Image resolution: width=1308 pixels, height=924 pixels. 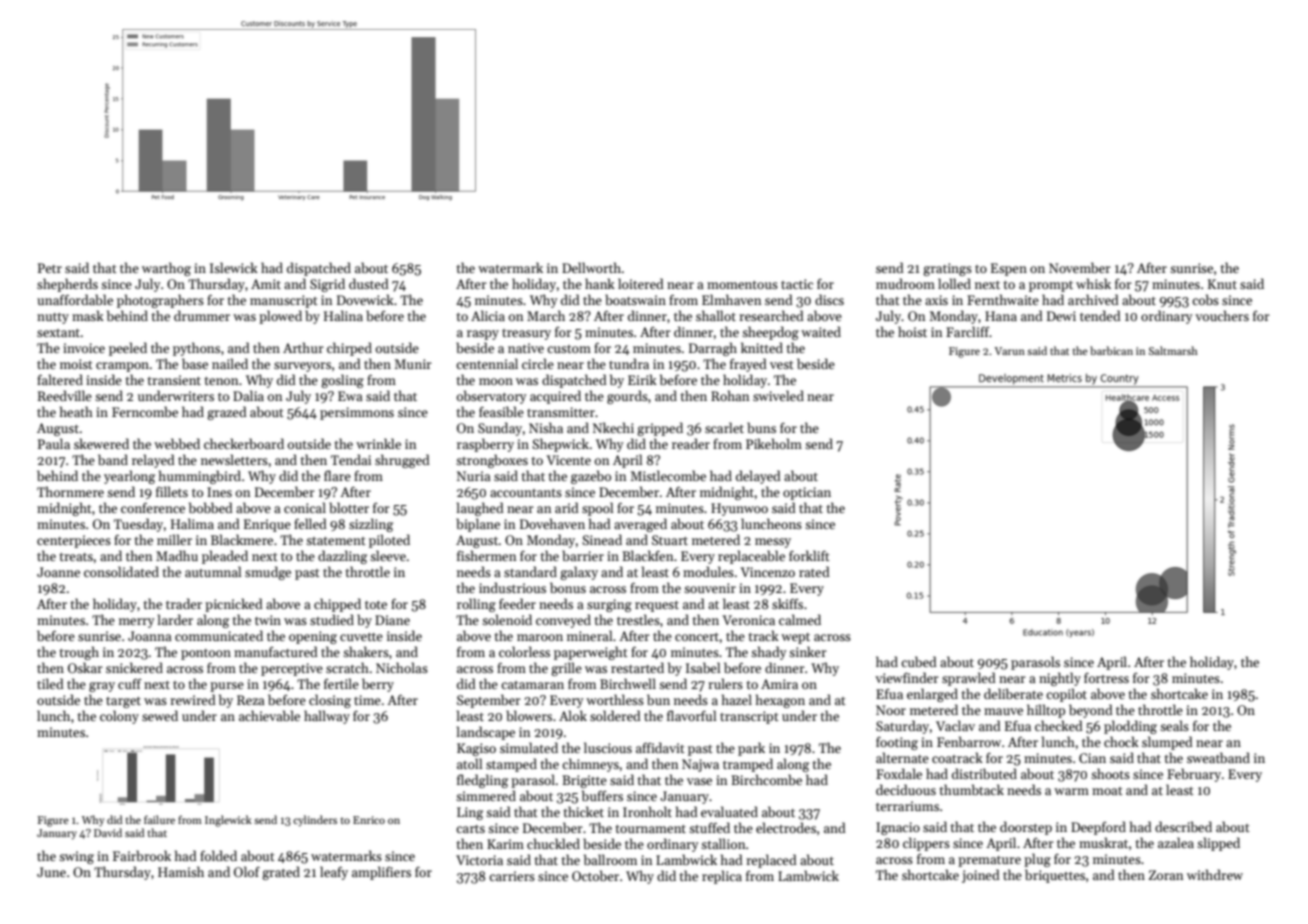 What do you see at coordinates (1167, 743) in the screenshot?
I see `slumped` at bounding box center [1167, 743].
